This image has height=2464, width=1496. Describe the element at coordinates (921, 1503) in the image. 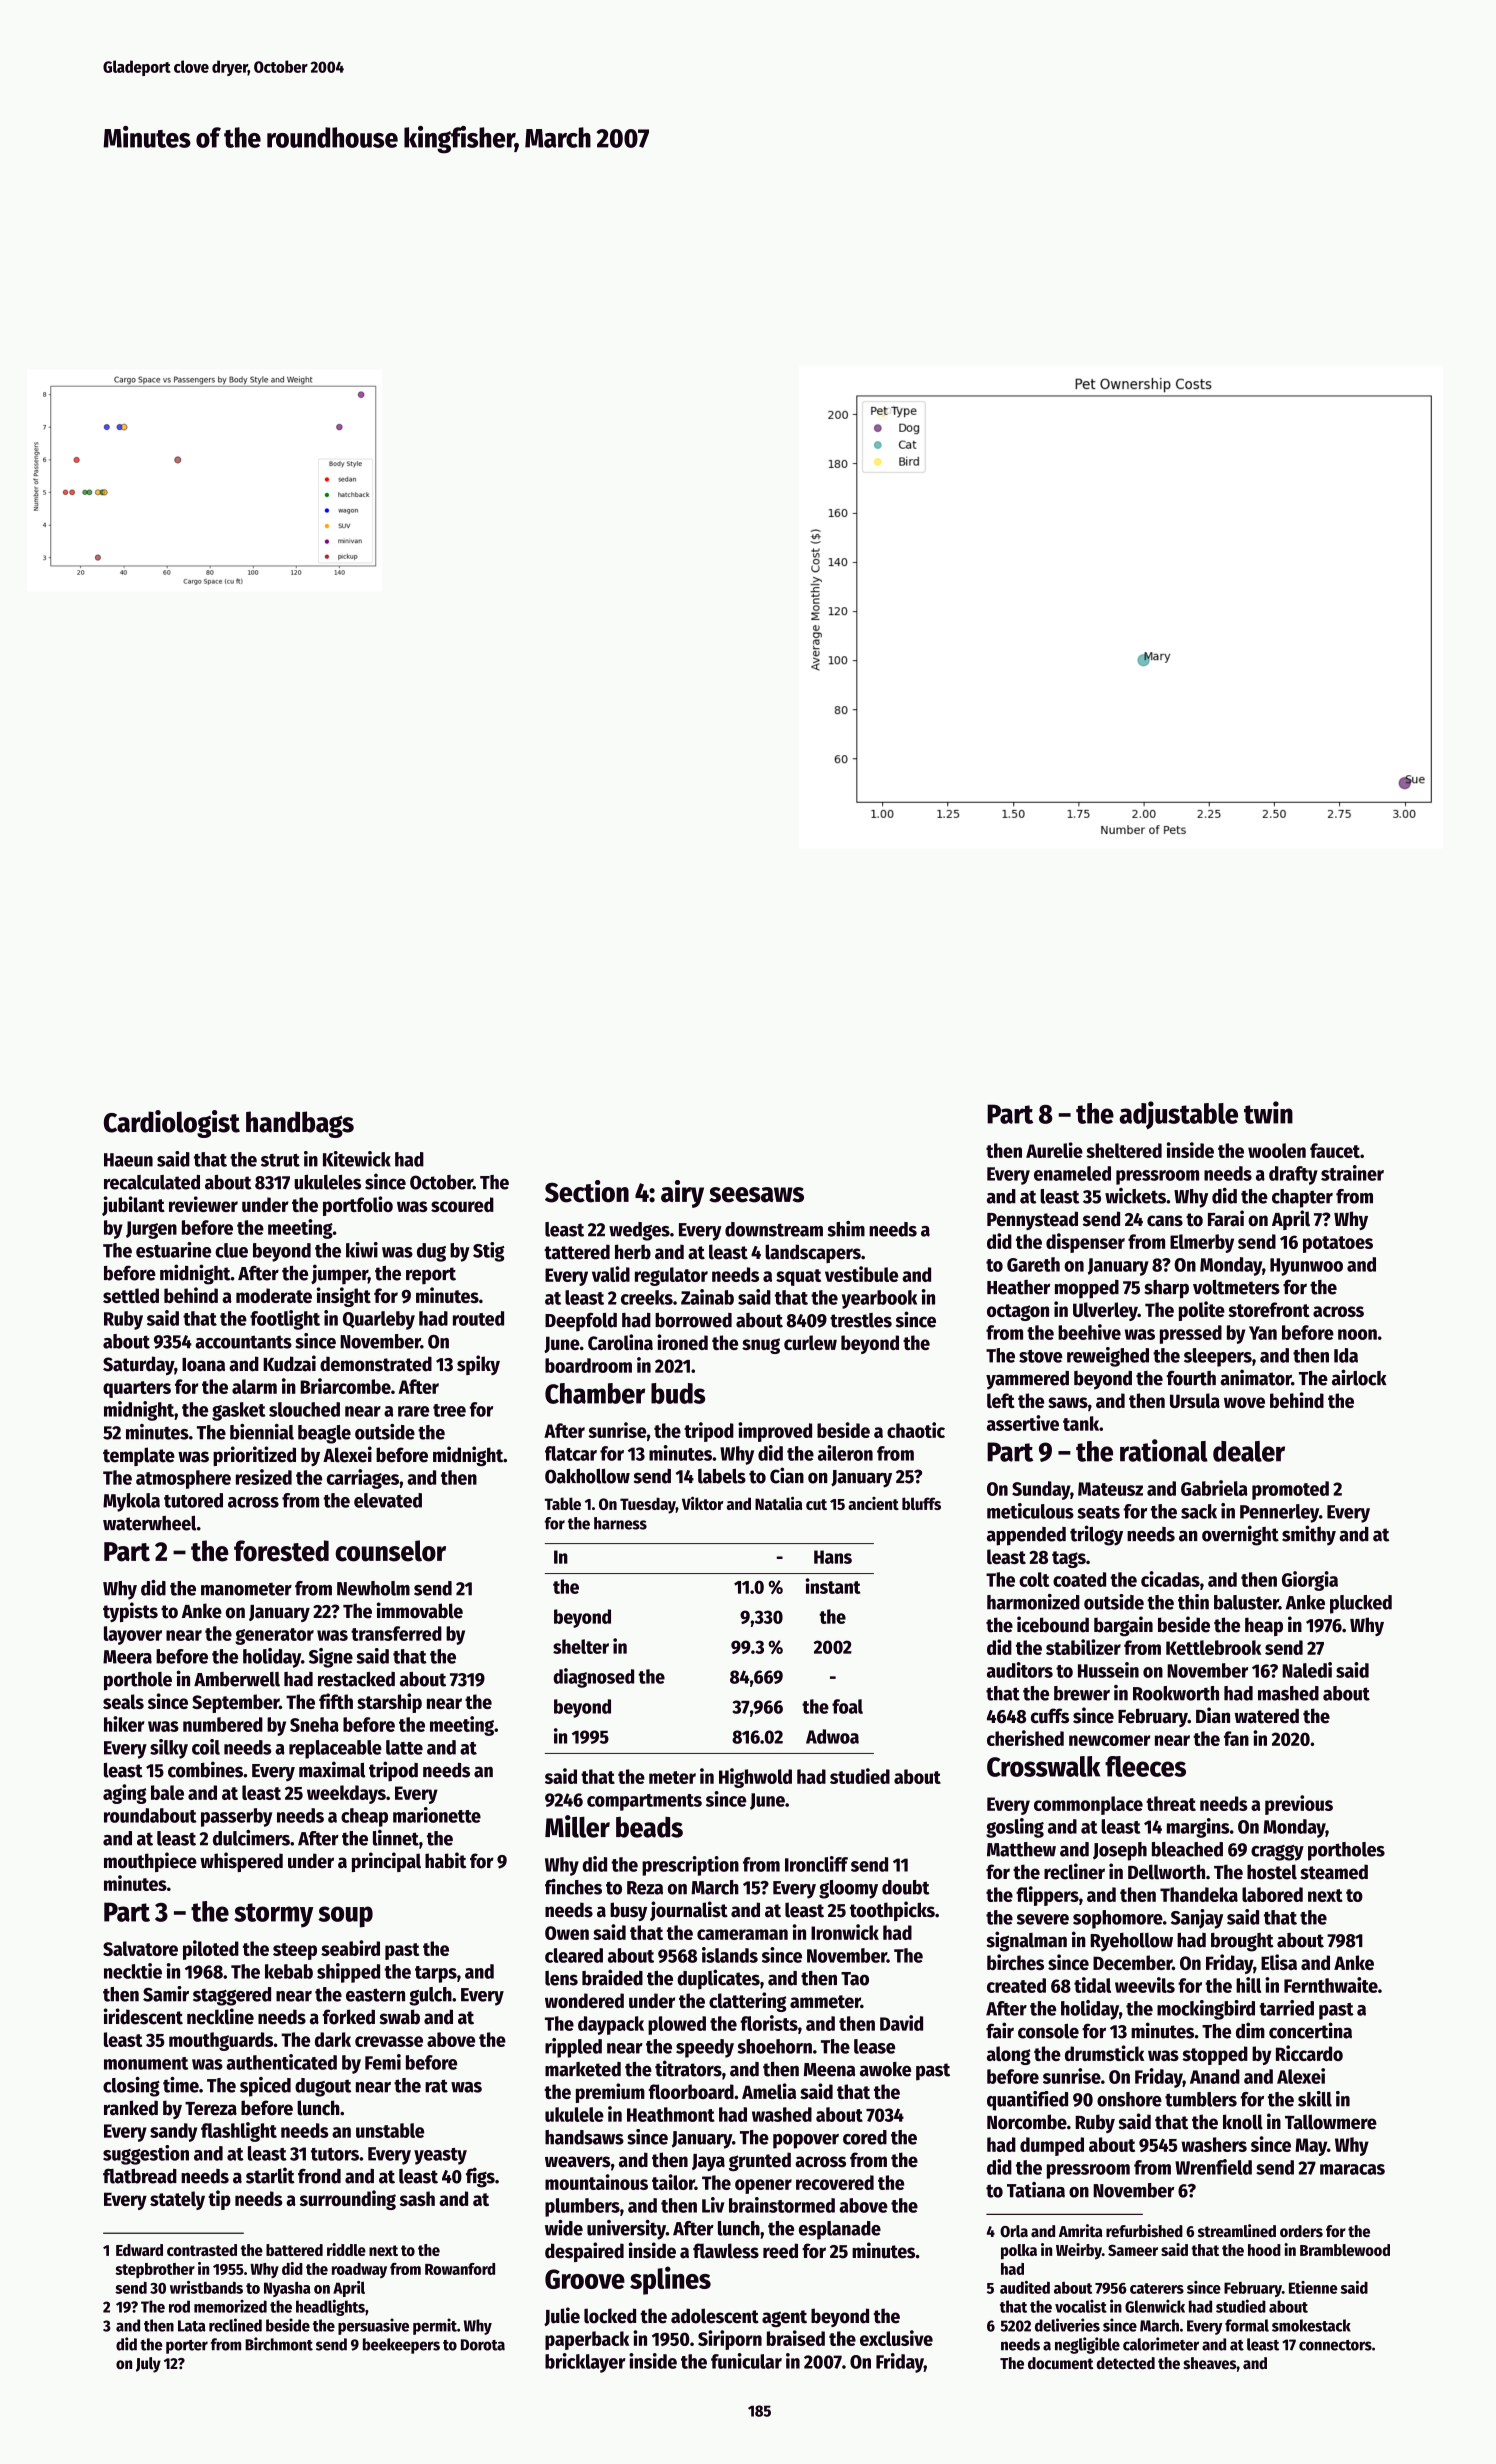

I see `bluffs` at that location.
